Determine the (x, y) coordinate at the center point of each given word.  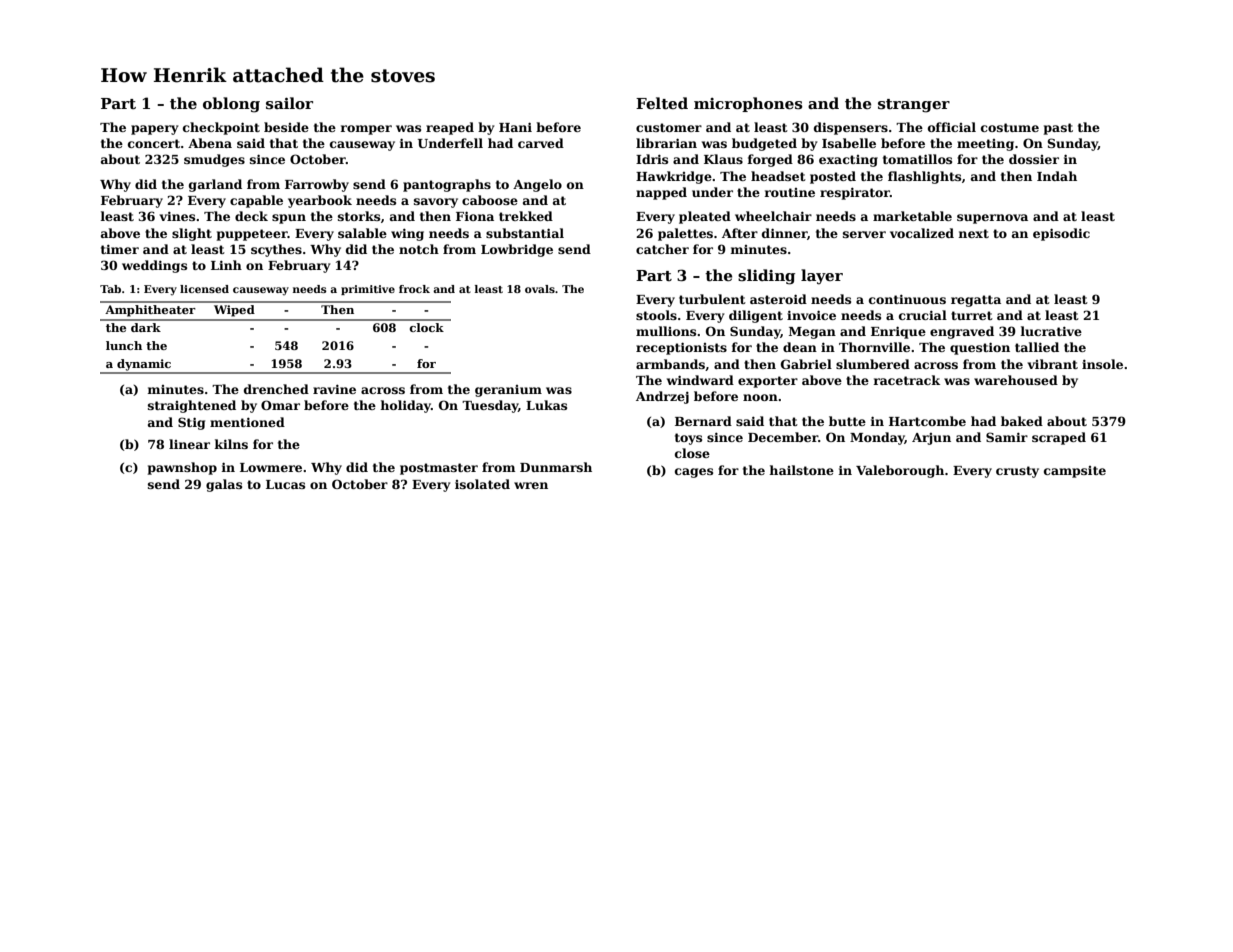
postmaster (439, 469)
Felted (662, 103)
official (952, 127)
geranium (508, 391)
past (1058, 129)
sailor (289, 103)
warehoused (1016, 380)
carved (541, 143)
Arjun (931, 439)
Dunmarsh (556, 467)
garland (215, 185)
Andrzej (662, 397)
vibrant (1052, 364)
